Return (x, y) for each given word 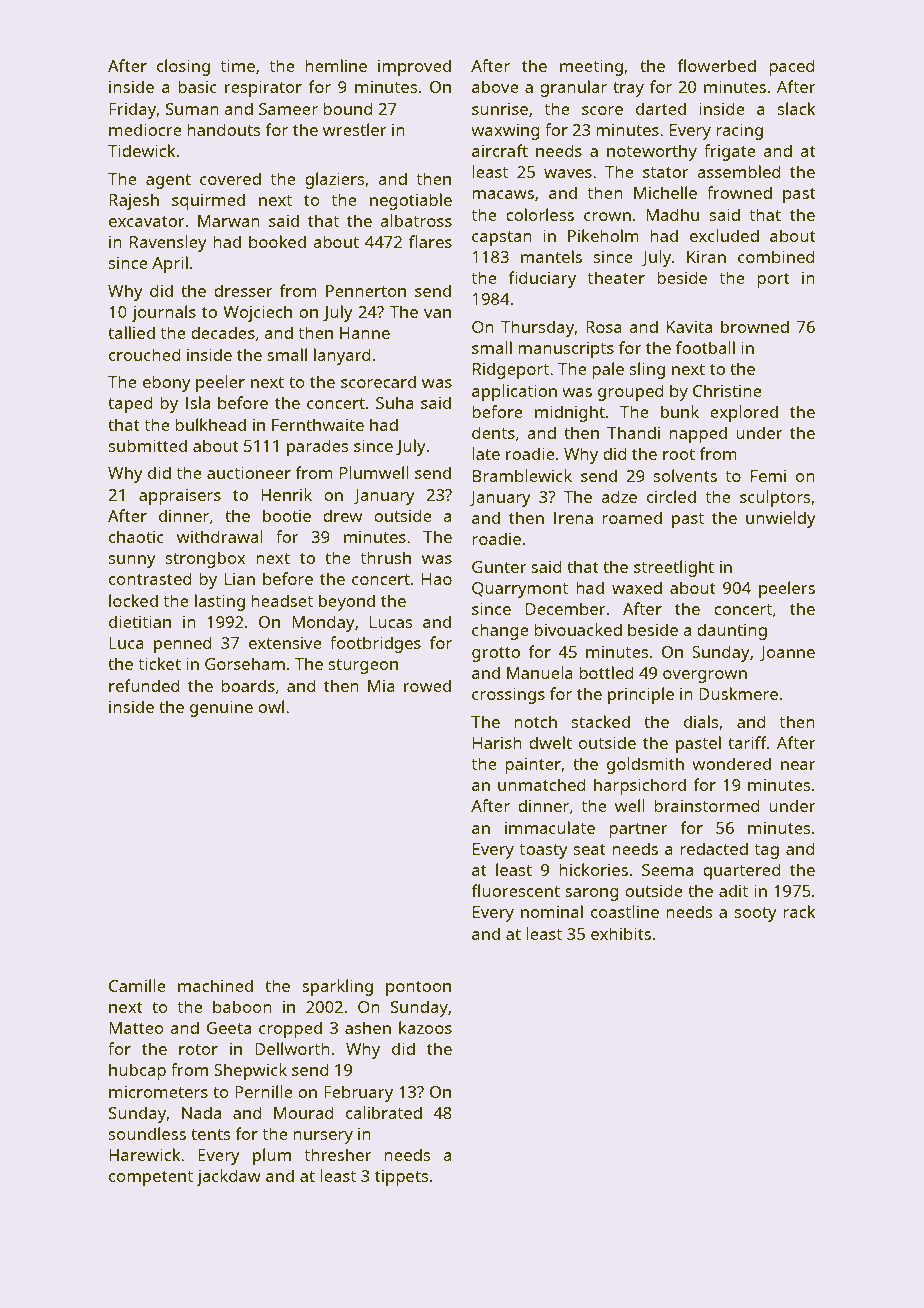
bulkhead (210, 424)
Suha (395, 402)
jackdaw (228, 1177)
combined (776, 256)
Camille (137, 985)
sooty (756, 914)
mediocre (145, 129)
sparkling (337, 987)
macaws (503, 194)
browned (755, 326)
